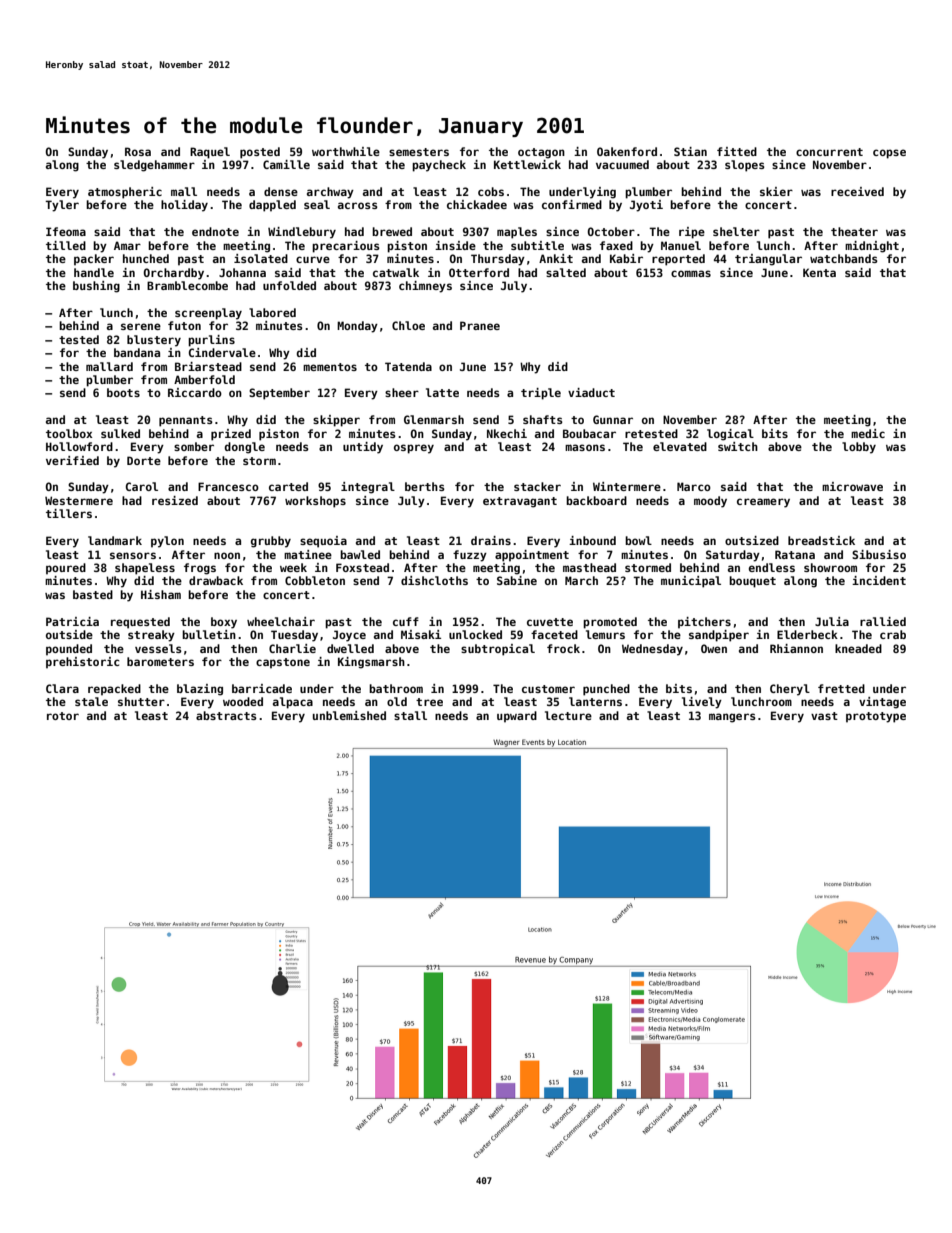 The width and height of the screenshot is (952, 1233). What do you see at coordinates (821, 540) in the screenshot?
I see `breadstick` at bounding box center [821, 540].
